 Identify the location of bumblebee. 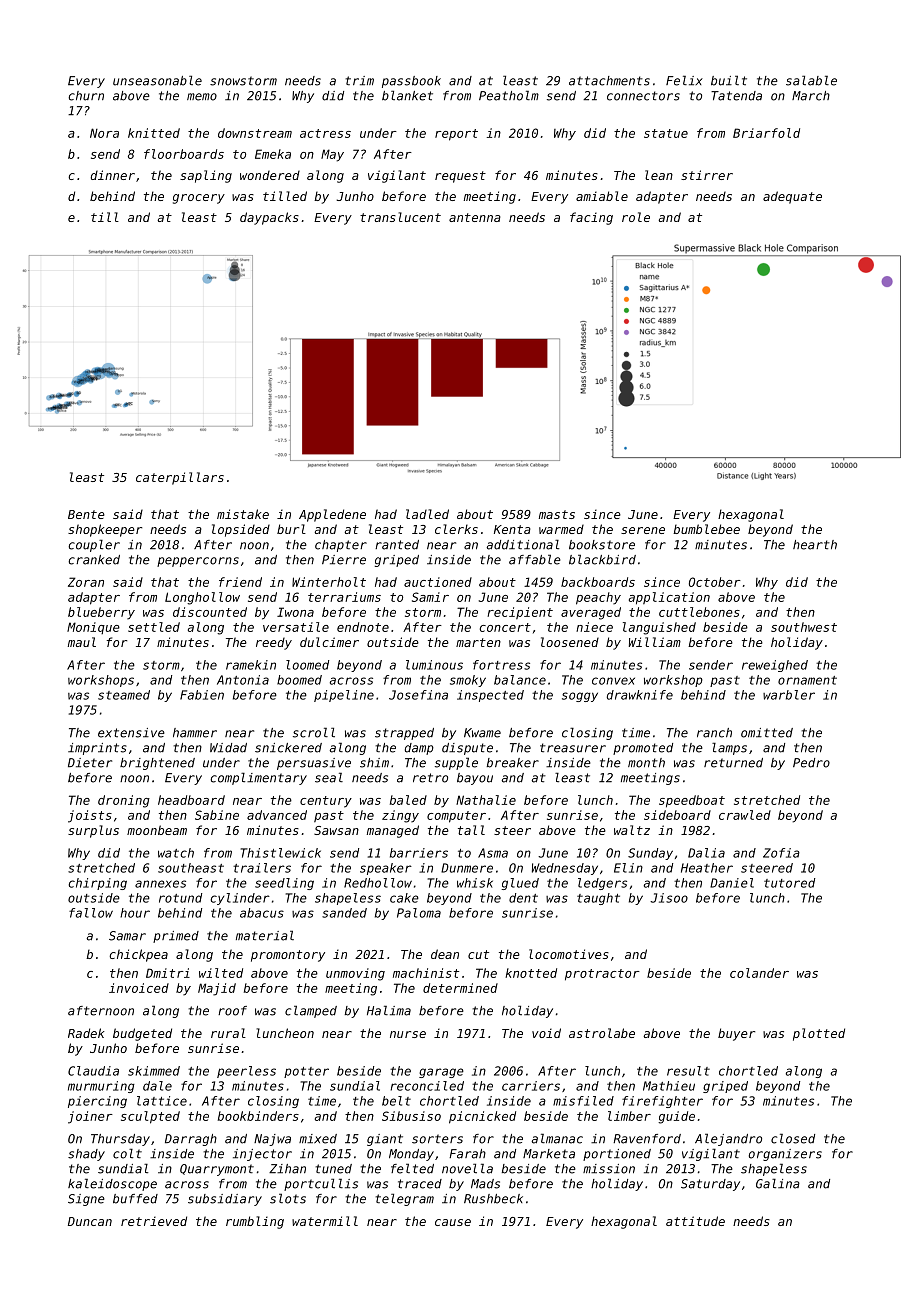
(706, 529).
